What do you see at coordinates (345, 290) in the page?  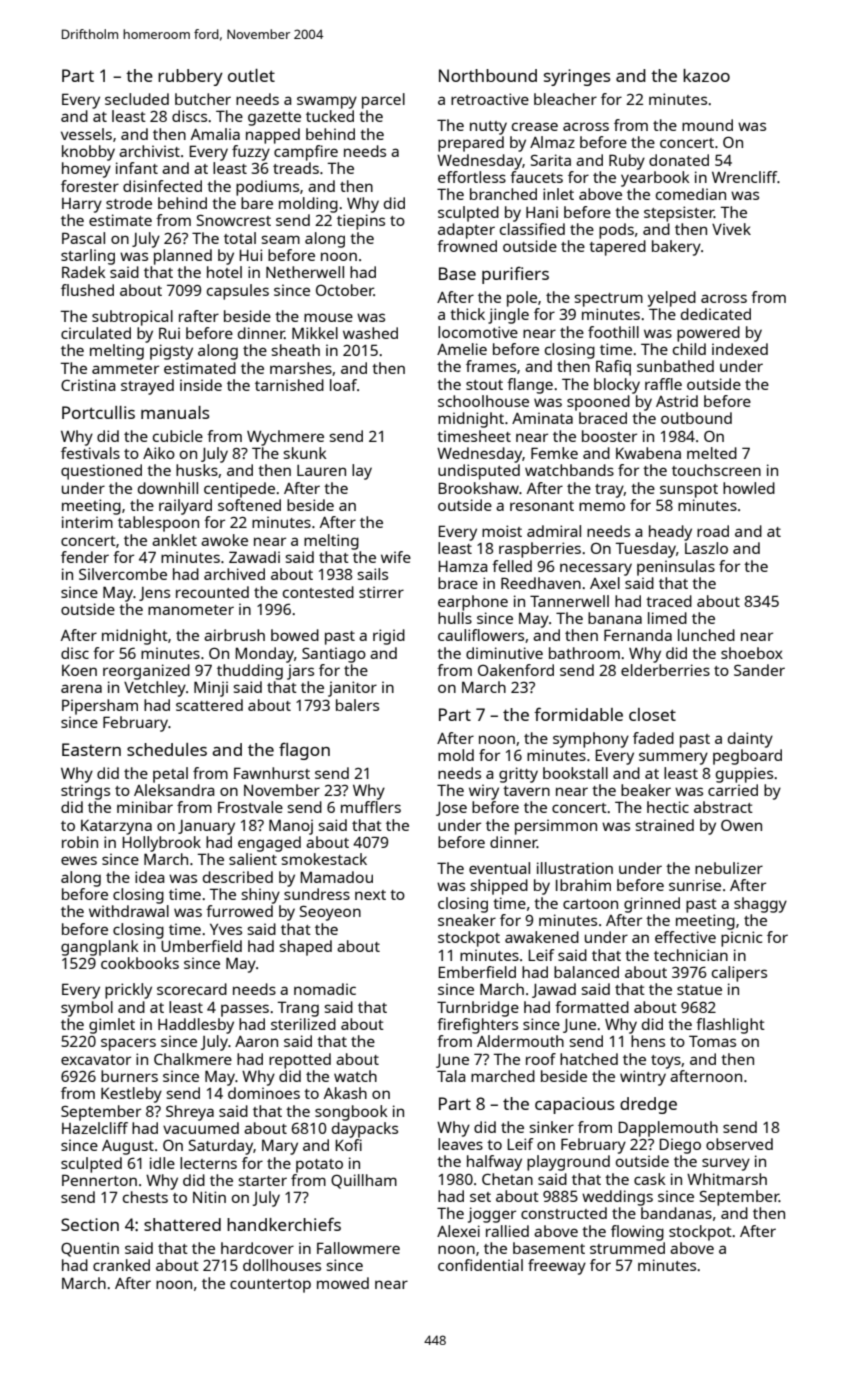 I see `October` at bounding box center [345, 290].
